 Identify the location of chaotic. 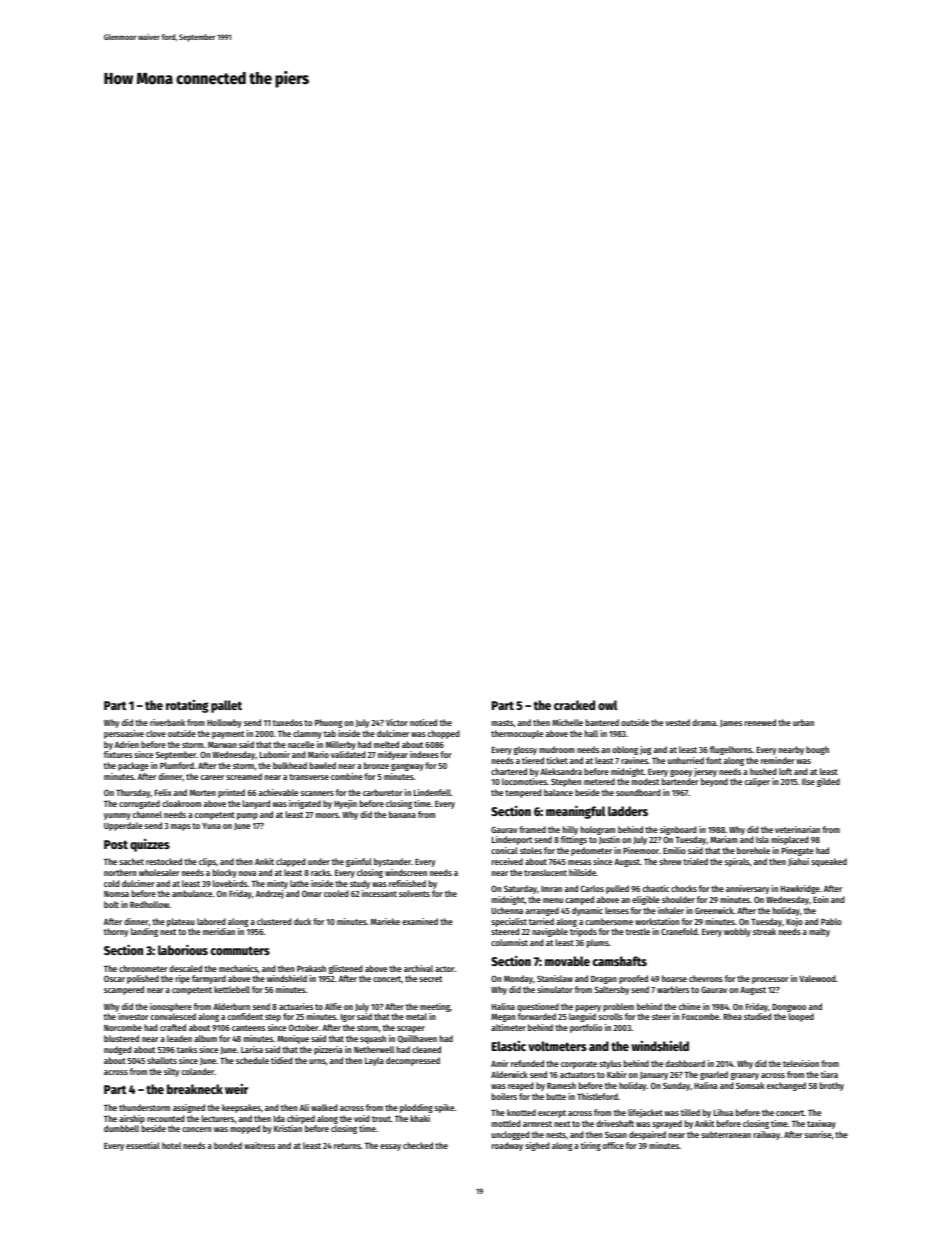
(656, 888).
